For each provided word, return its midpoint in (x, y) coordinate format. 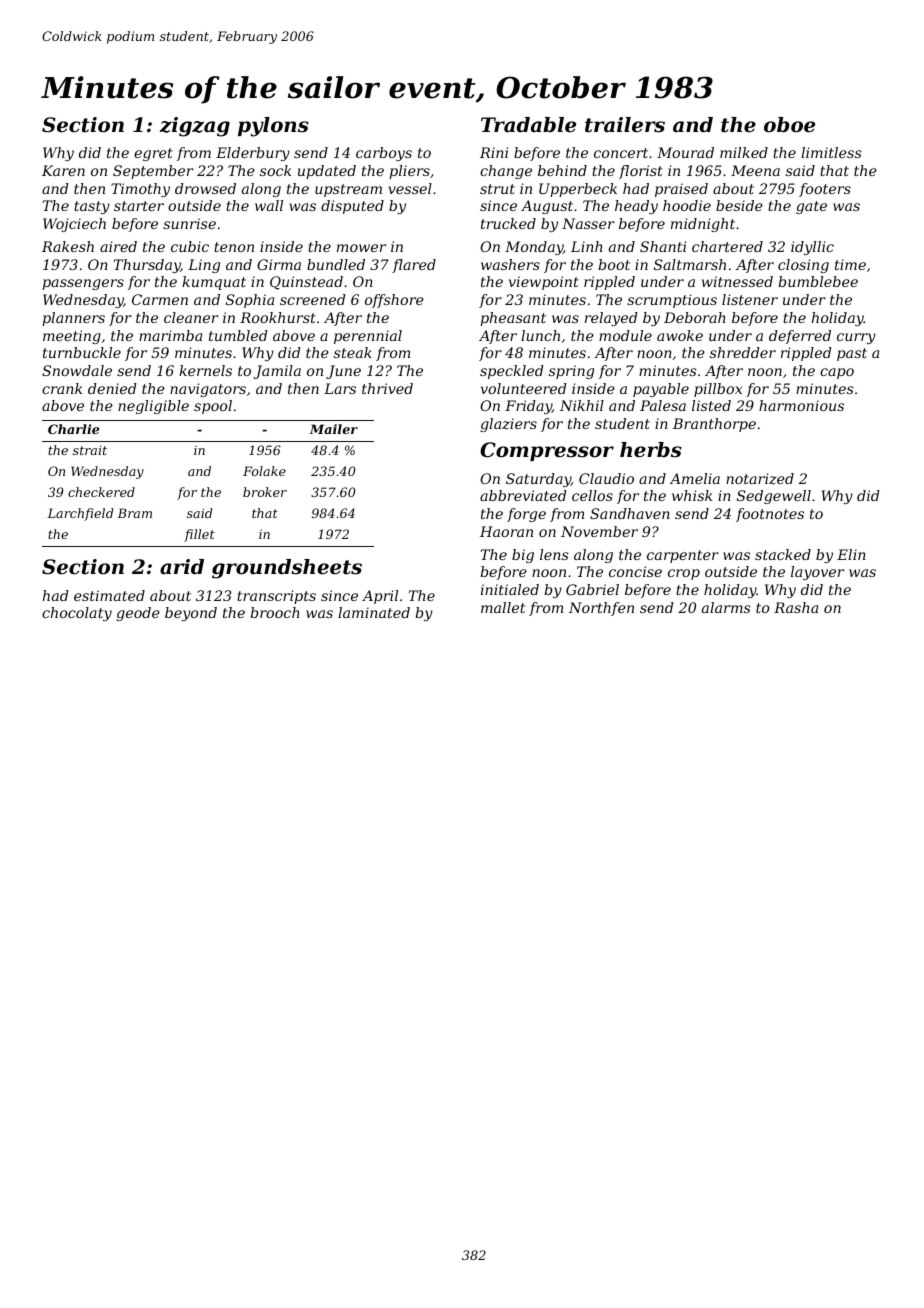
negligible (153, 407)
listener (750, 299)
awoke (680, 335)
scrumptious (672, 301)
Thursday (147, 266)
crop (684, 574)
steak (353, 352)
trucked (508, 223)
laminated (374, 612)
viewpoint (544, 283)
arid (182, 567)
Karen (63, 170)
